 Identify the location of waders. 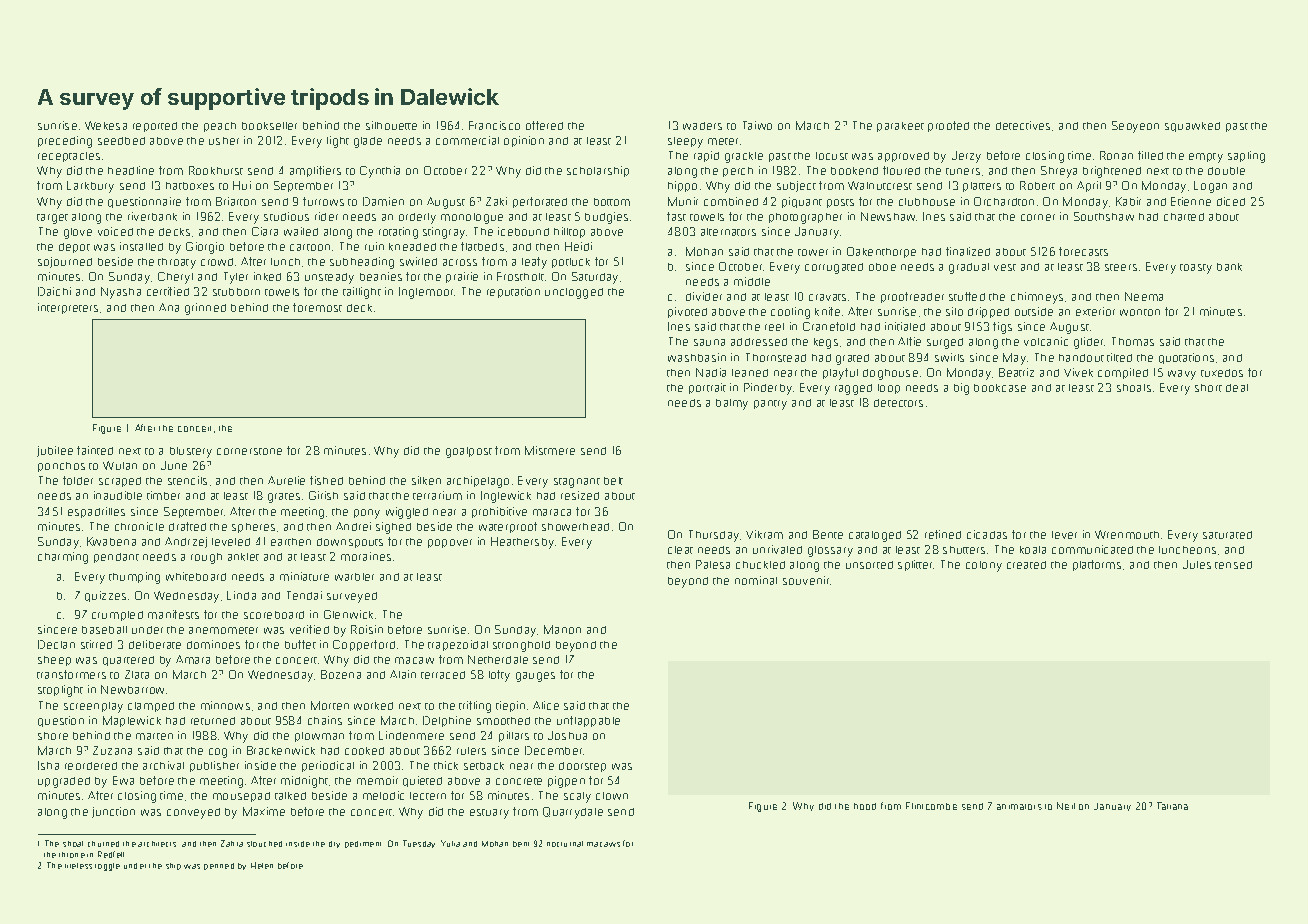
(702, 126).
